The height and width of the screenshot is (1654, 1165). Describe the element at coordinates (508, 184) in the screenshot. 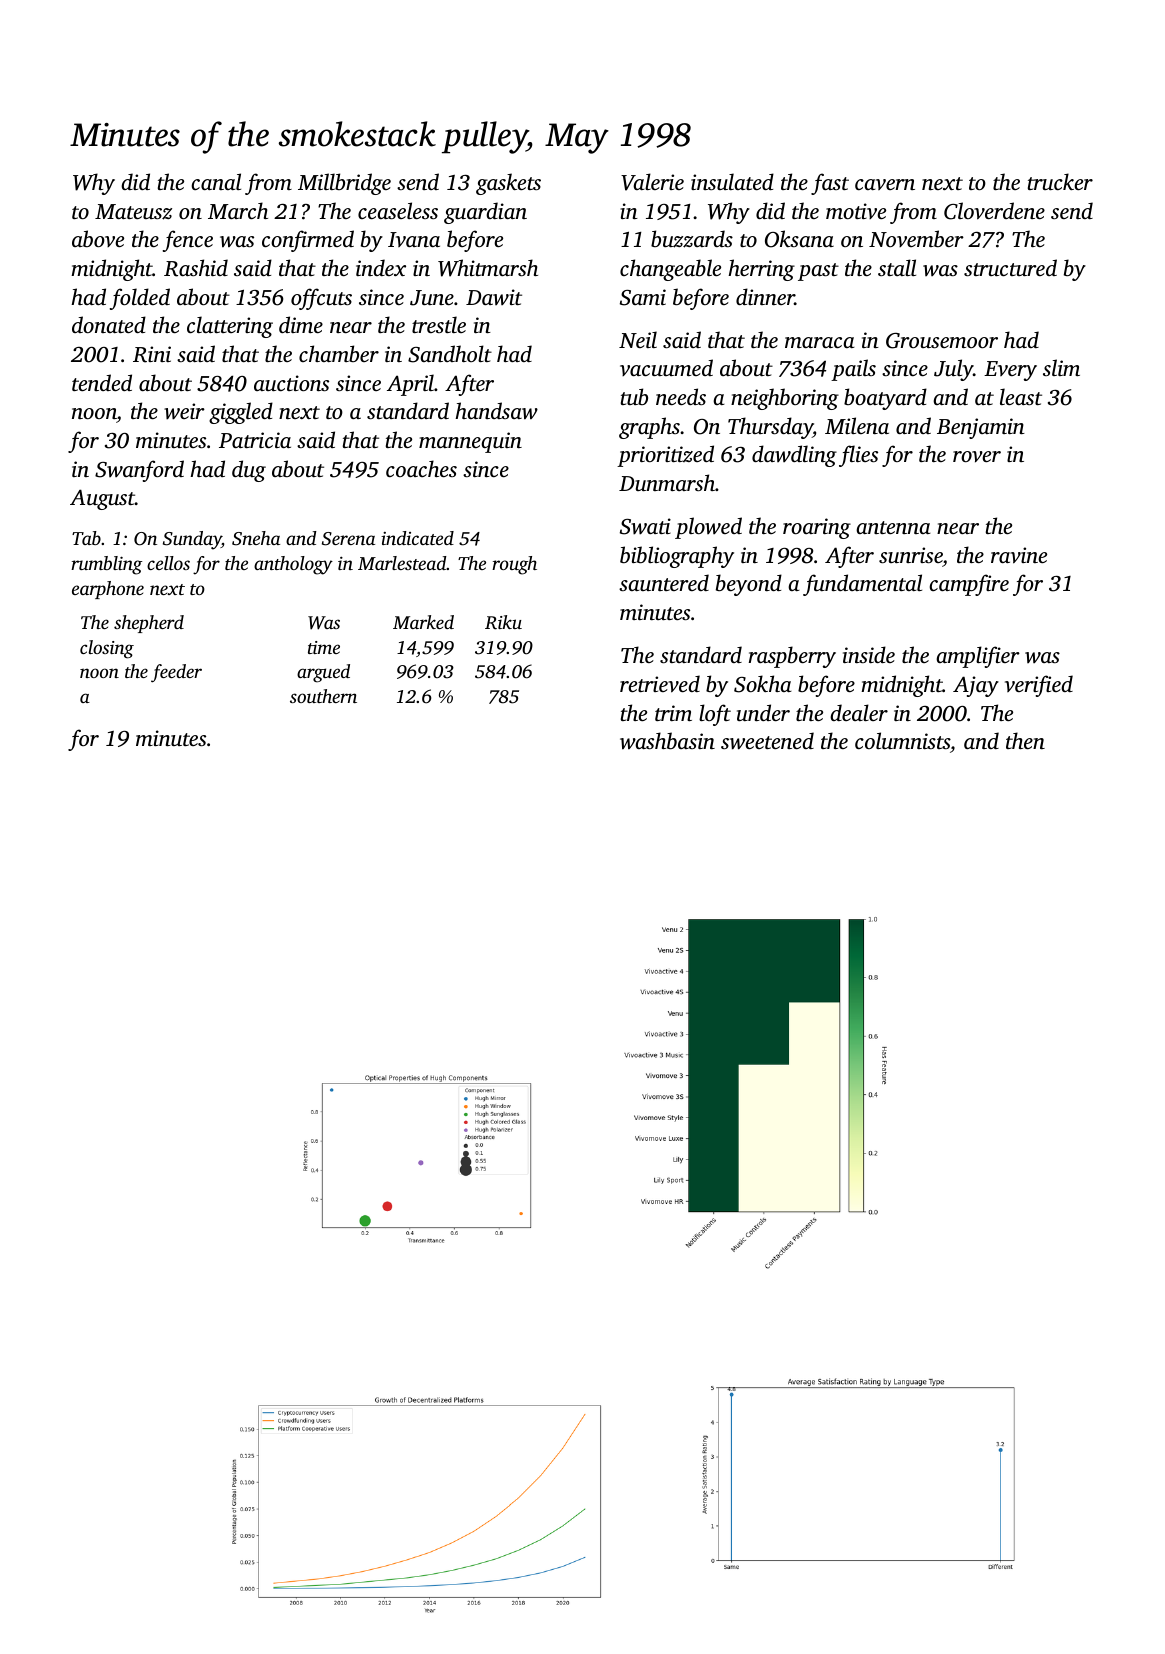

I see `gaskets` at that location.
